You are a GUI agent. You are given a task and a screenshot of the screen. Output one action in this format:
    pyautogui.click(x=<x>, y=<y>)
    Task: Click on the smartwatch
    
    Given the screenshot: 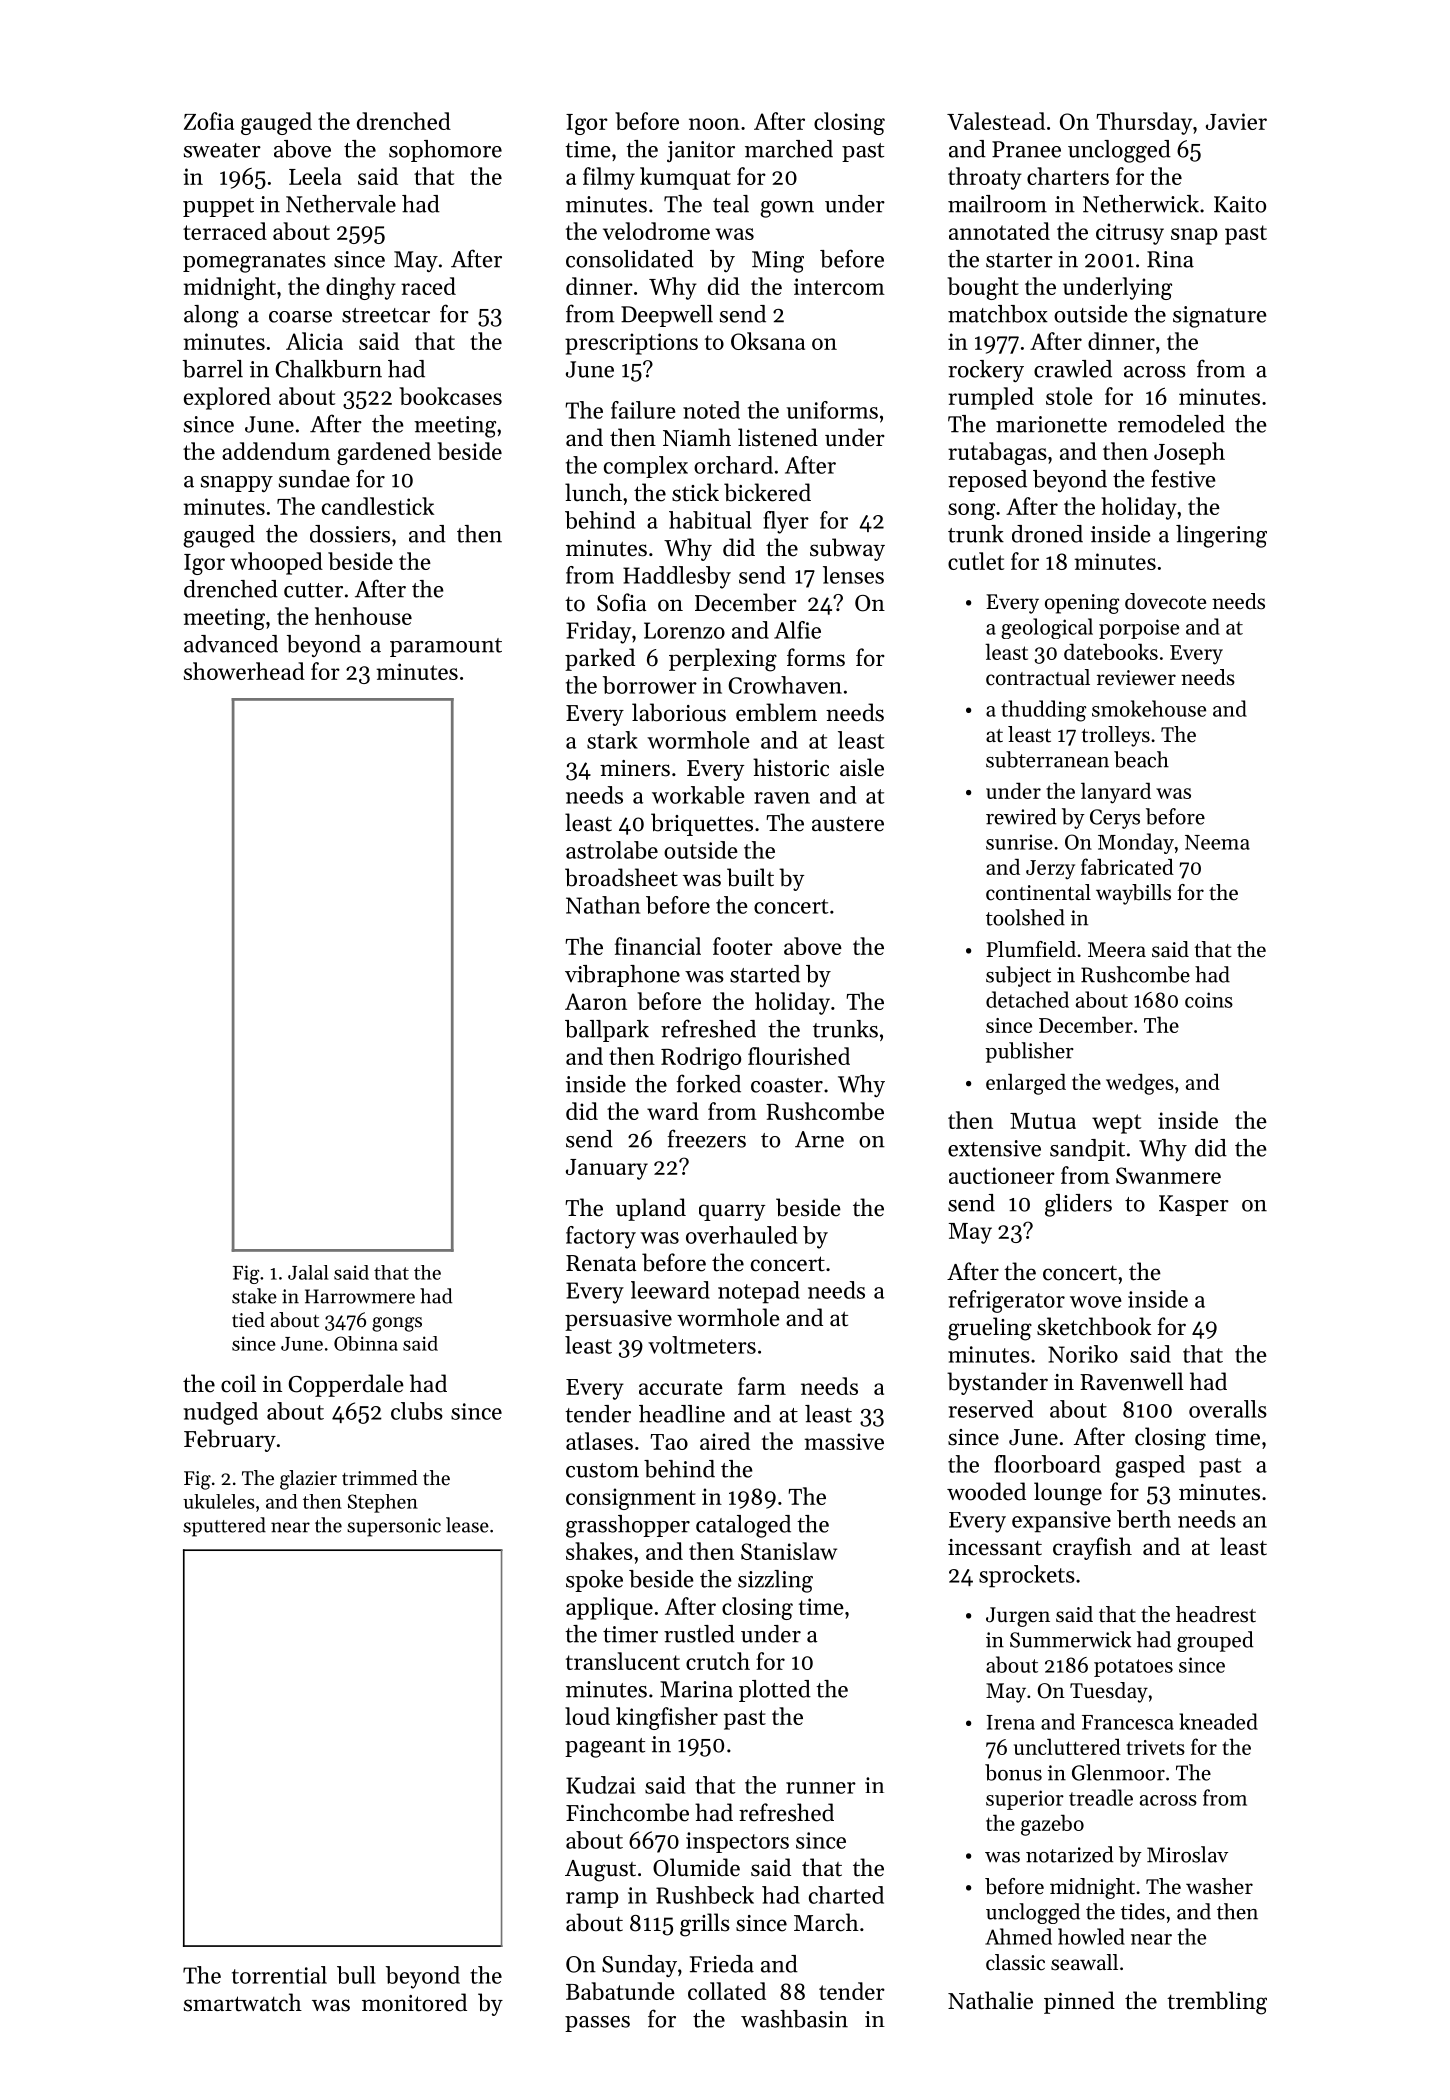 What is the action you would take?
    pyautogui.click(x=243, y=2002)
